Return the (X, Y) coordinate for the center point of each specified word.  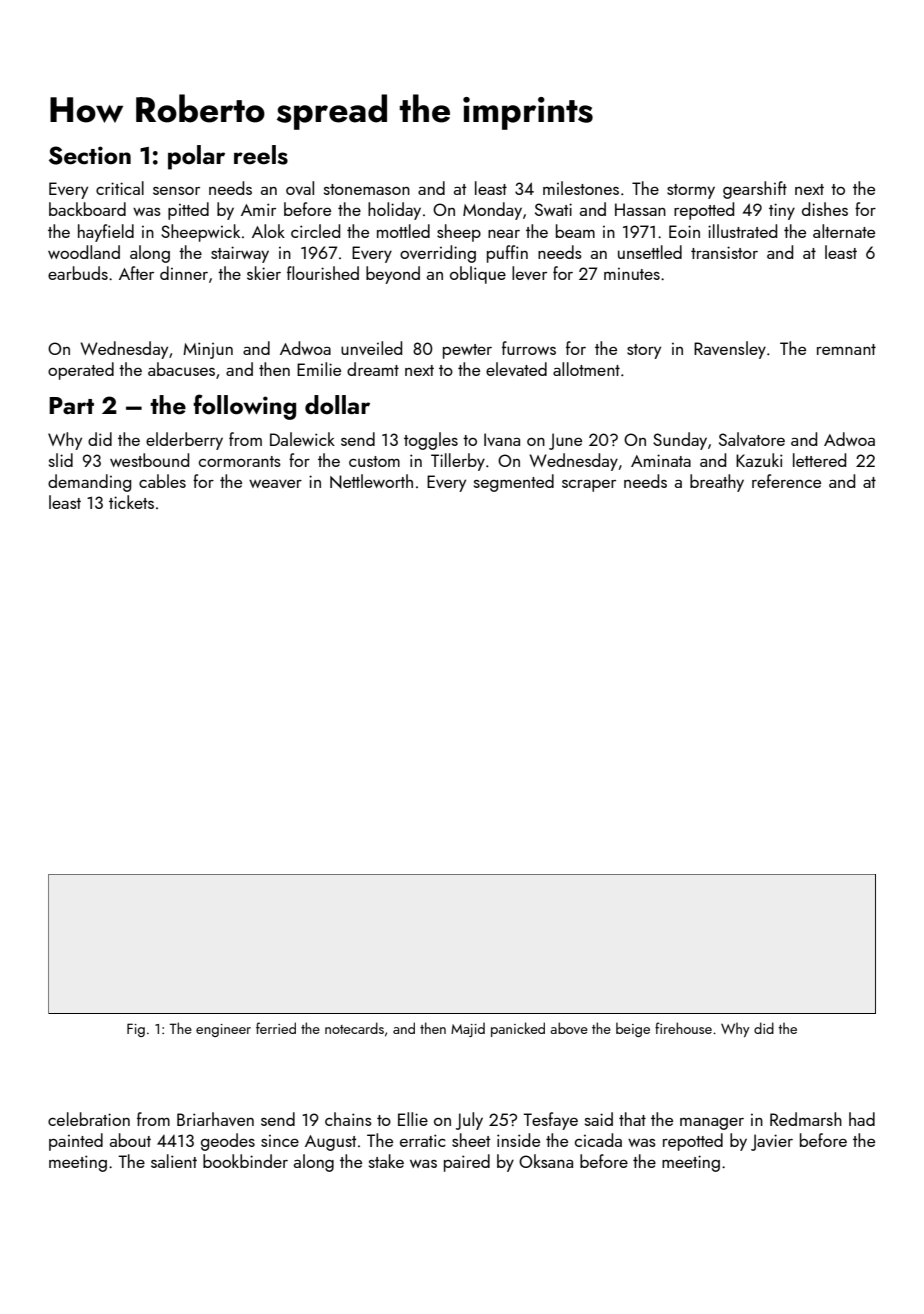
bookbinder (245, 1161)
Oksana (546, 1161)
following (244, 407)
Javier (772, 1142)
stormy (691, 191)
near (504, 234)
